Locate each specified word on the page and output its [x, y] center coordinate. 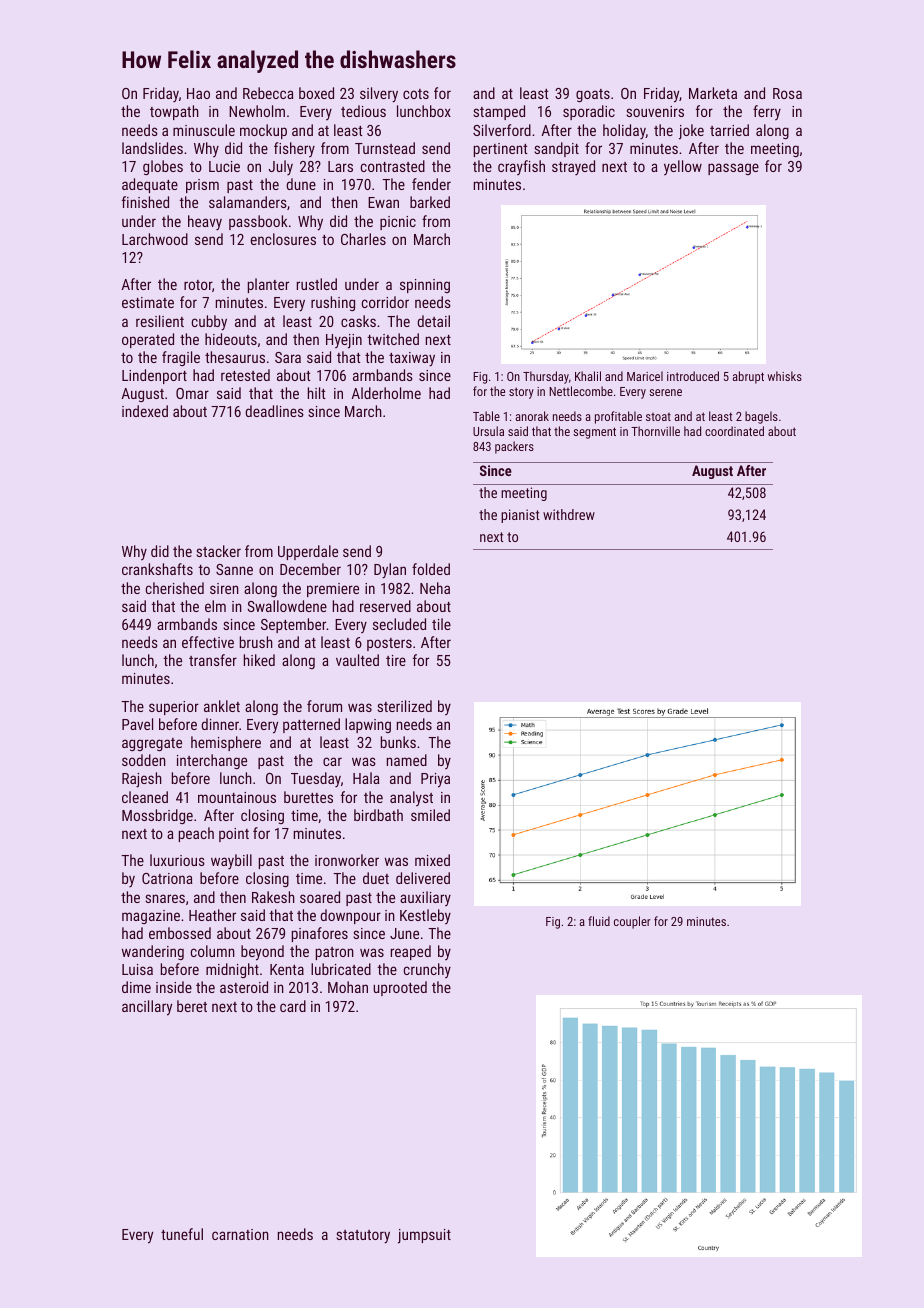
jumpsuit [424, 1236]
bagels [761, 417]
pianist [520, 516]
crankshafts [157, 569]
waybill [231, 862]
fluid [599, 921]
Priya [435, 780]
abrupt [748, 377]
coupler [632, 922]
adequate [150, 185]
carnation [240, 1234]
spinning [425, 286]
